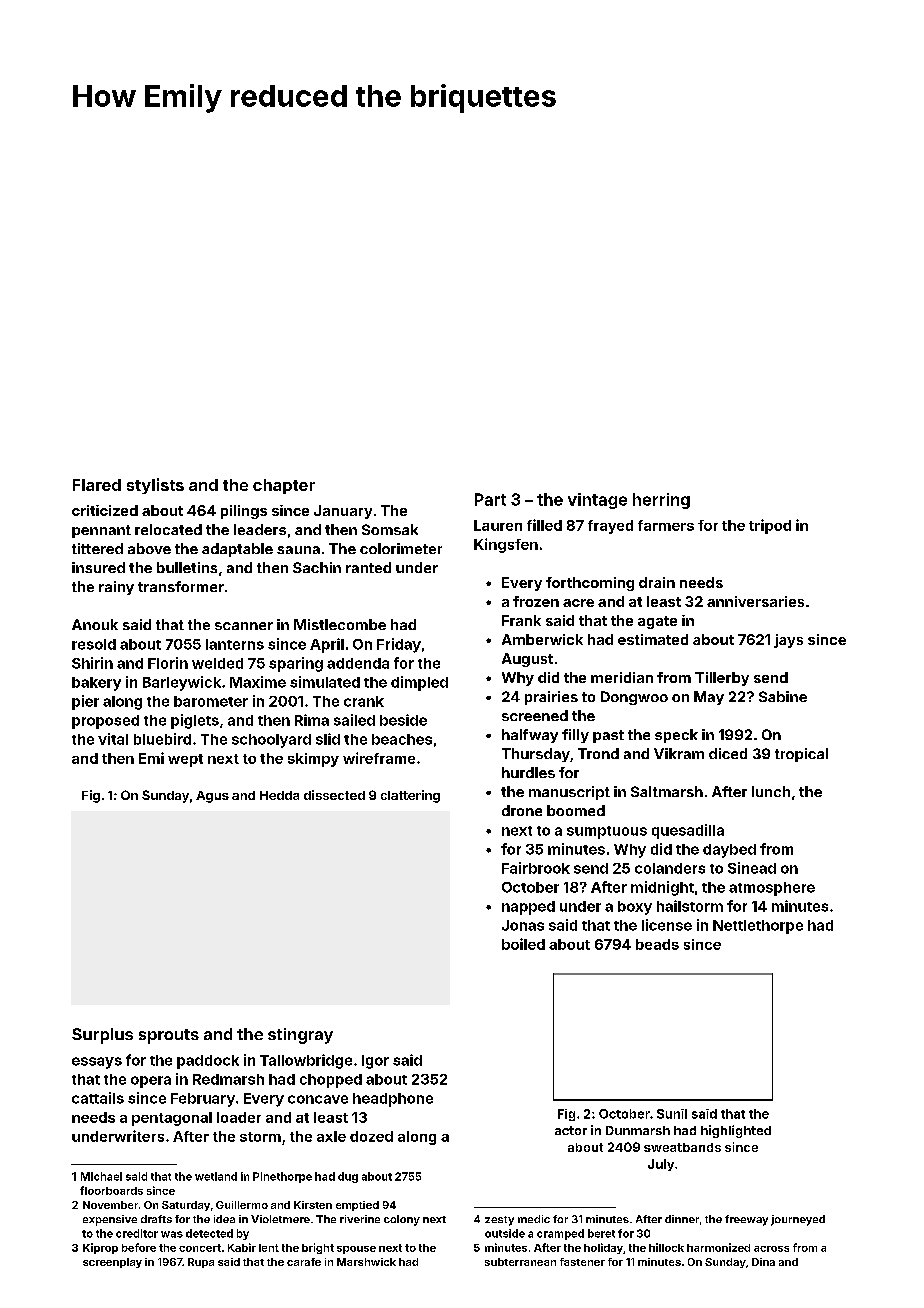 This screenshot has height=1308, width=924. What do you see at coordinates (801, 755) in the screenshot?
I see `tropical` at bounding box center [801, 755].
